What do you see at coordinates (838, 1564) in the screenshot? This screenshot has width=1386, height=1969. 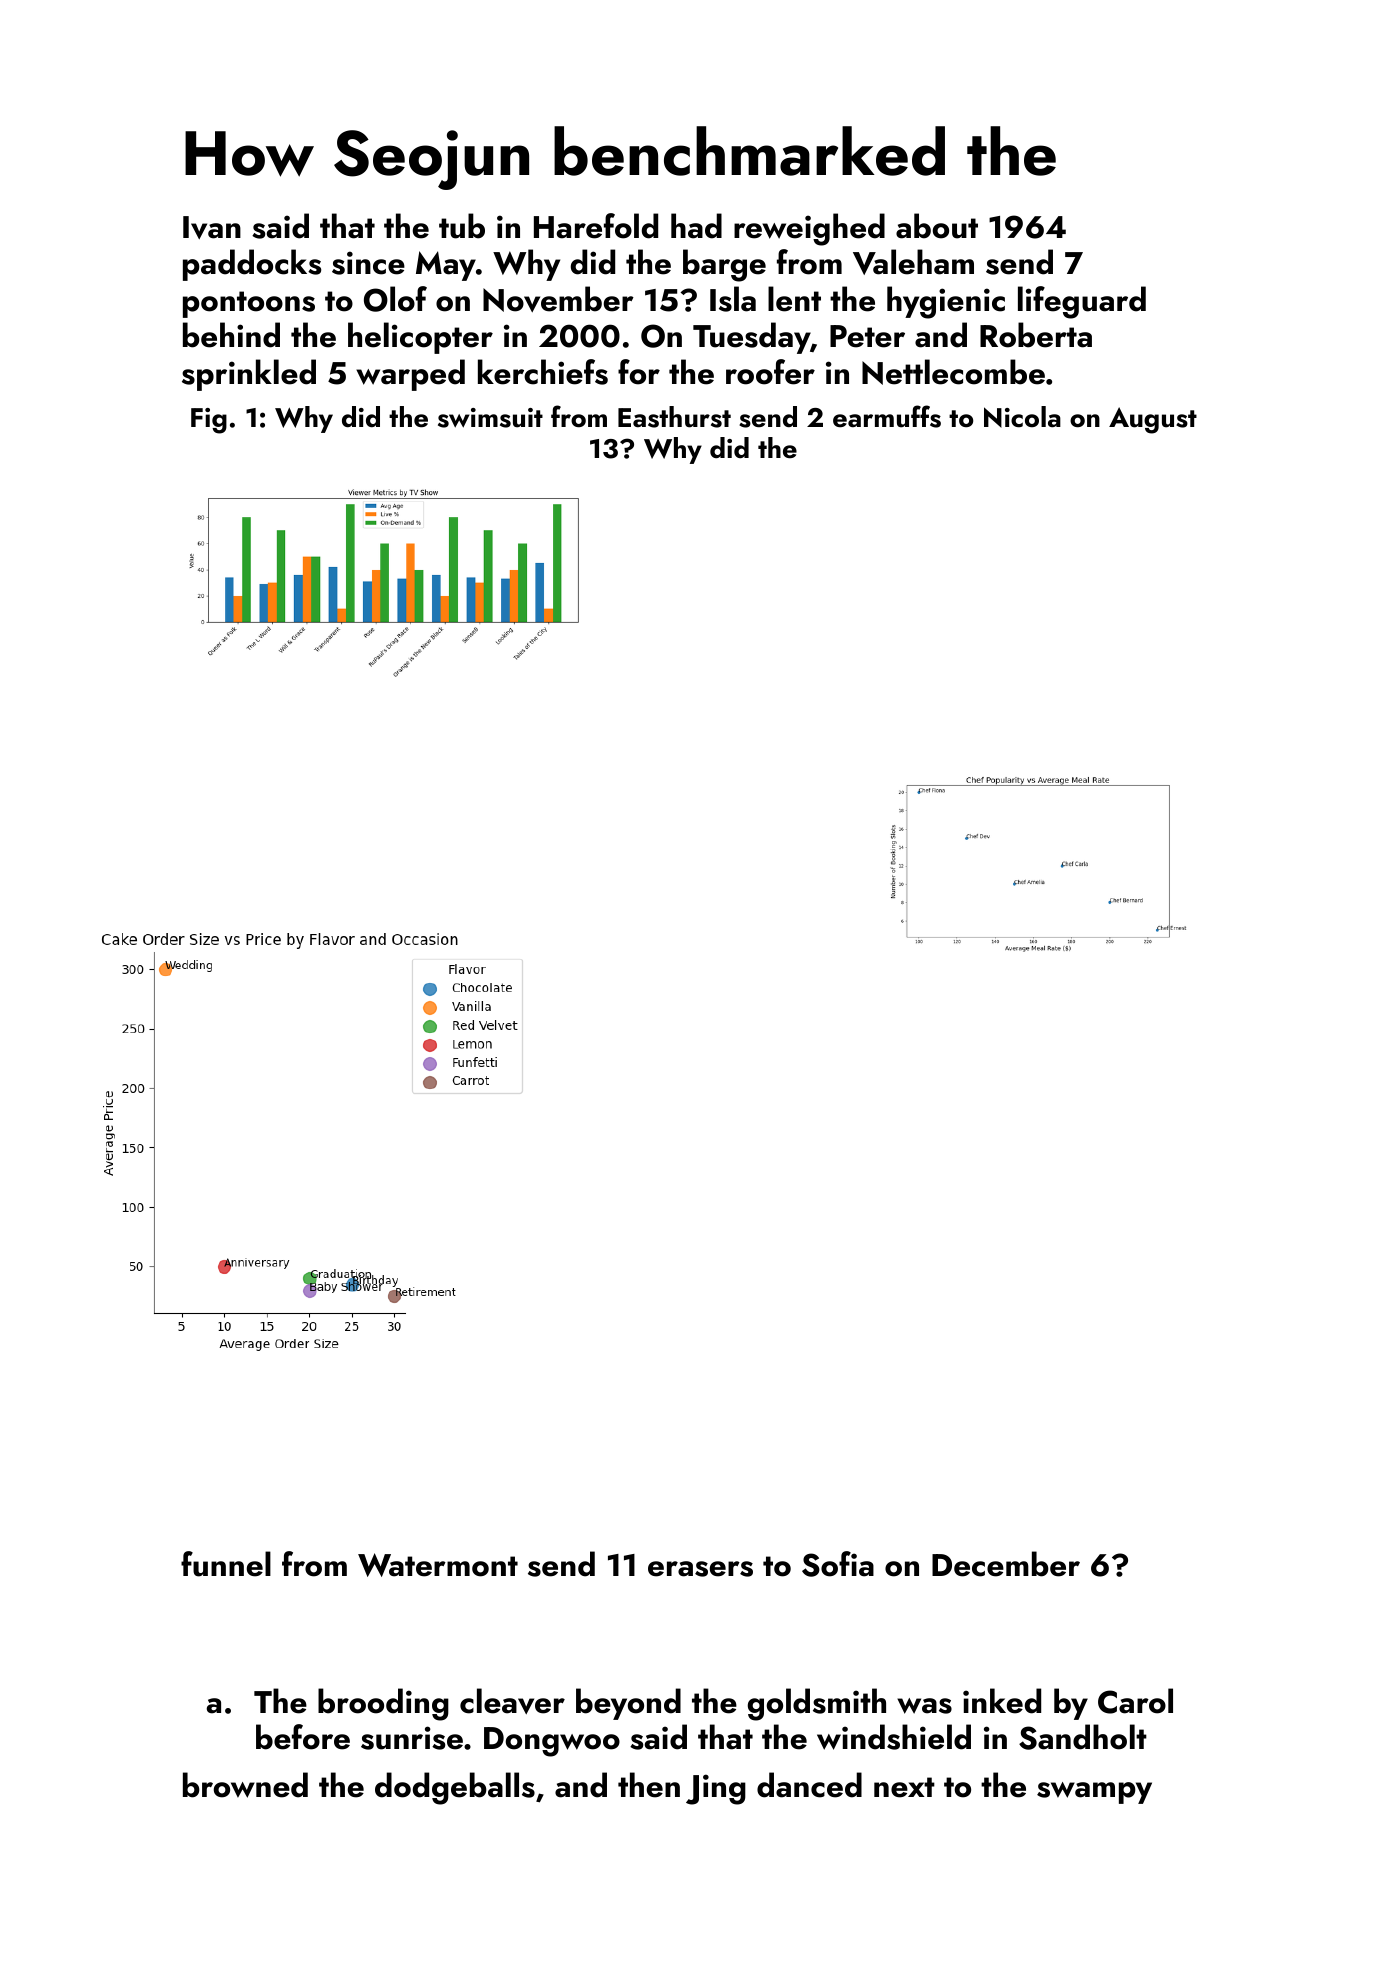 I see `Sofia` at bounding box center [838, 1564].
